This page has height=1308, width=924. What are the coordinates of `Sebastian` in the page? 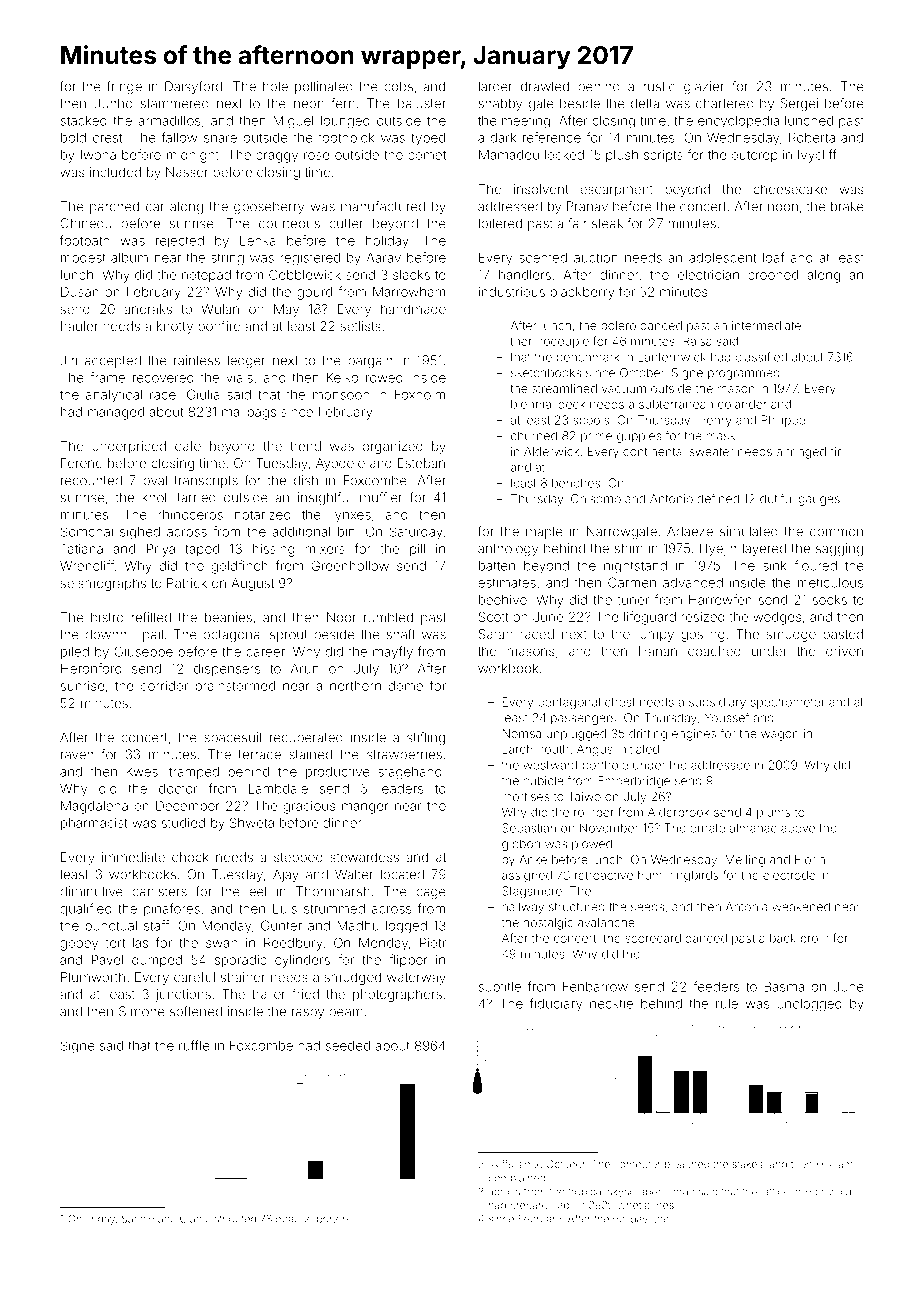 It's located at (529, 828).
